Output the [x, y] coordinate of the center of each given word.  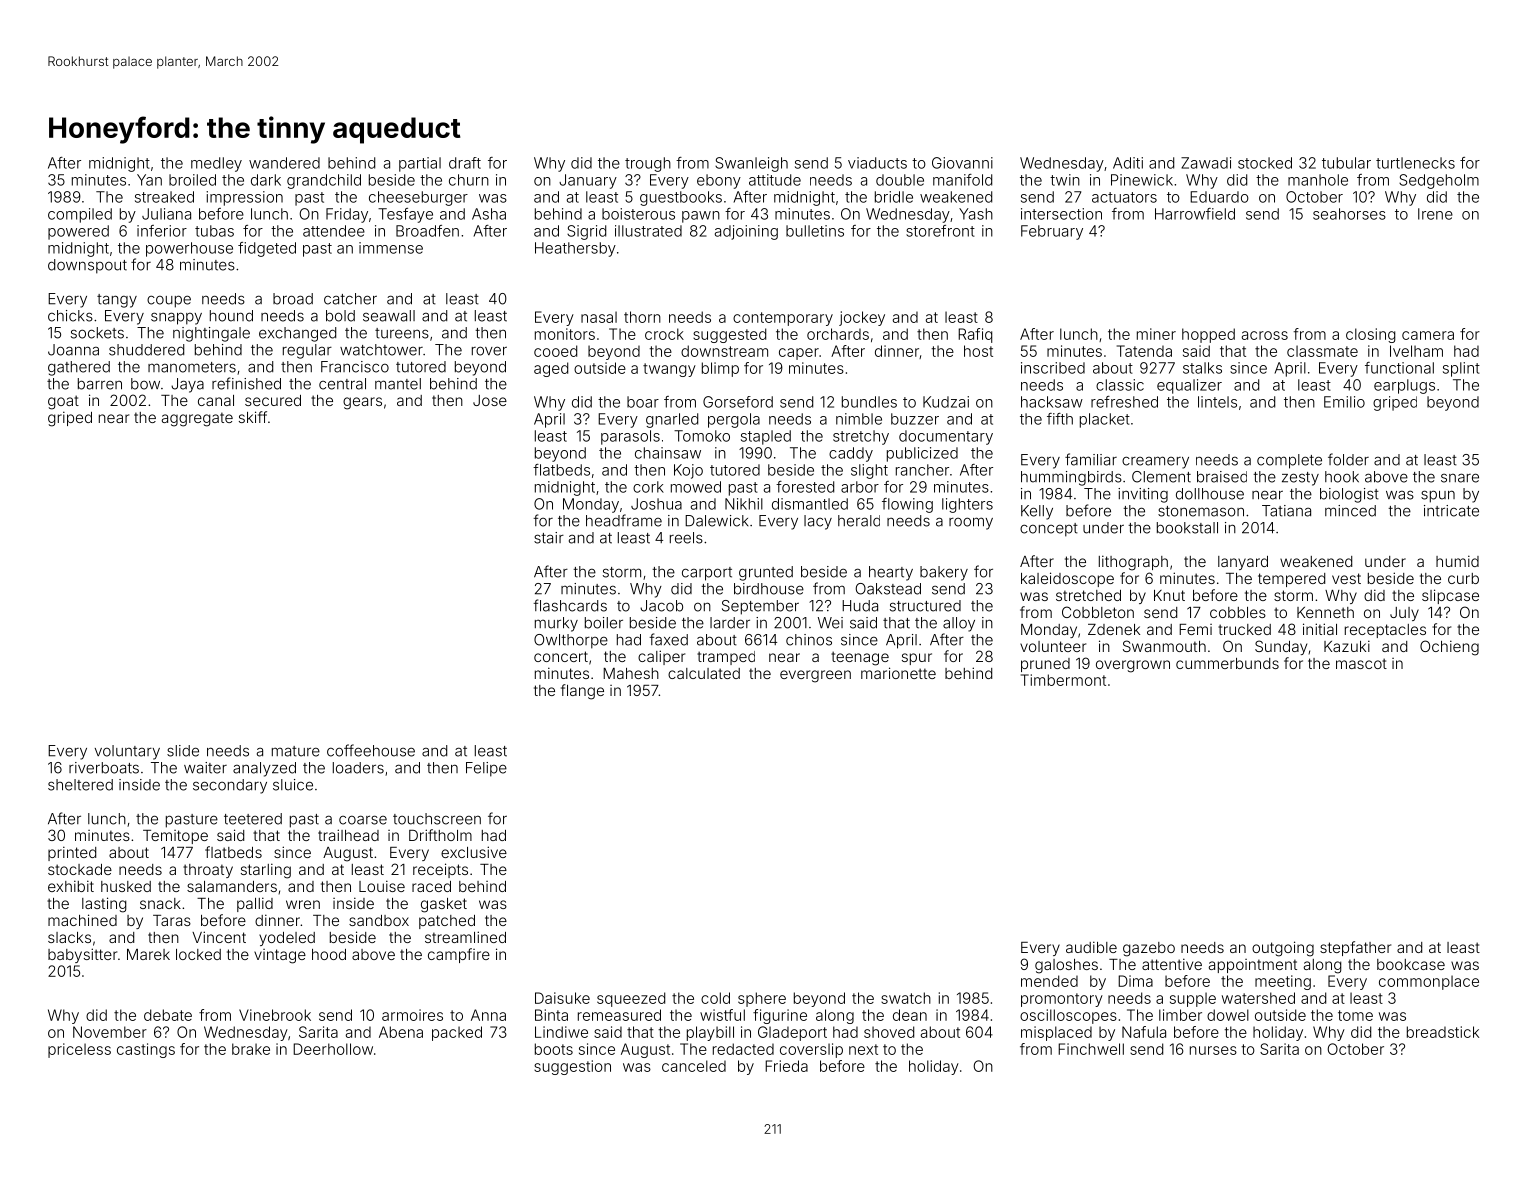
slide [183, 751]
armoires [412, 1015]
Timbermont [1063, 680]
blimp [720, 369]
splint [1461, 369]
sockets [97, 333]
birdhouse [769, 589]
